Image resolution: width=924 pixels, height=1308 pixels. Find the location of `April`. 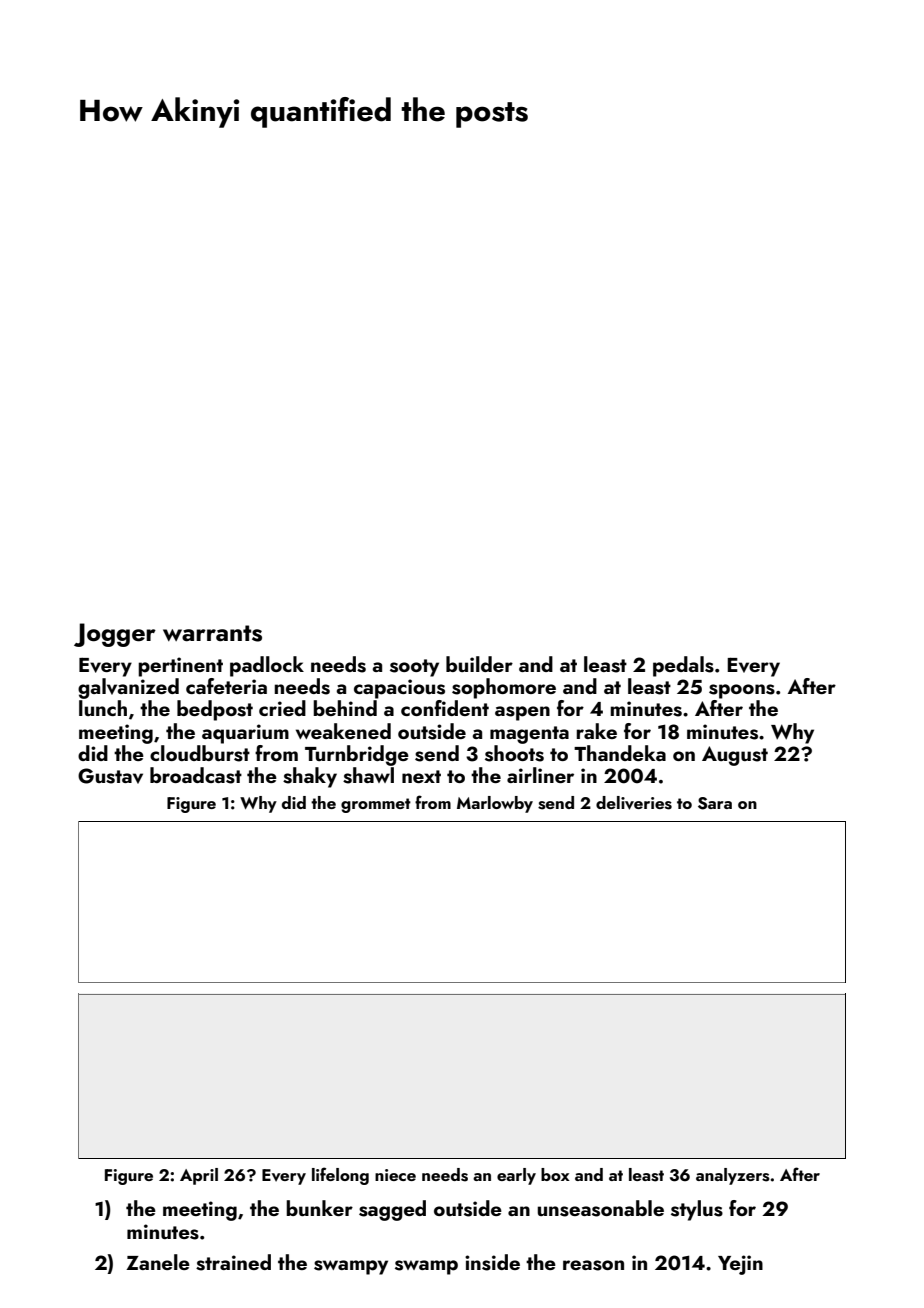

April is located at coordinates (199, 1176).
